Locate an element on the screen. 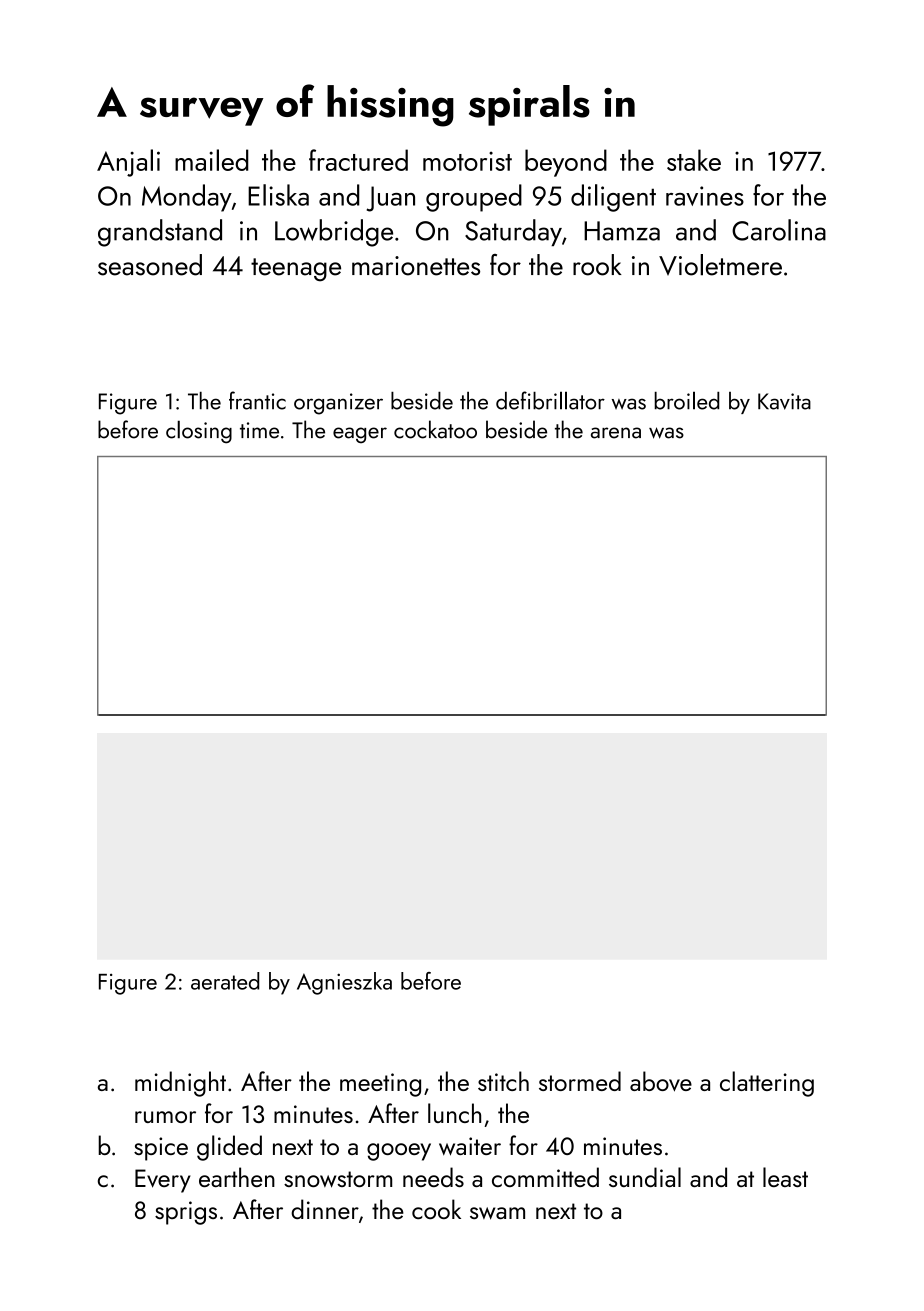 This screenshot has height=1311, width=924. swam is located at coordinates (497, 1213).
